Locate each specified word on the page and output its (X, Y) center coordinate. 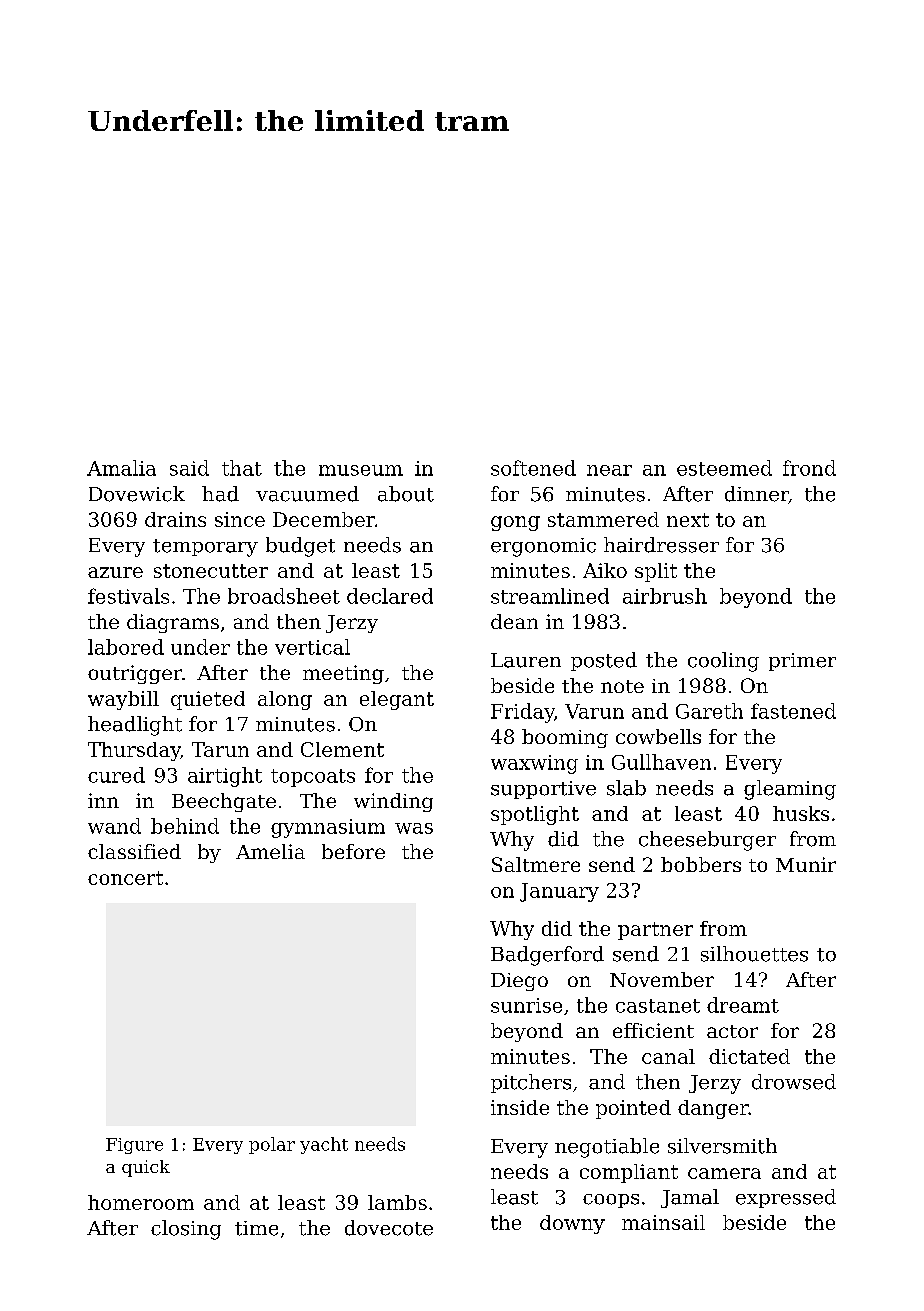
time (256, 1228)
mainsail (663, 1222)
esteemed (724, 468)
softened (533, 468)
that (242, 468)
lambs (397, 1202)
